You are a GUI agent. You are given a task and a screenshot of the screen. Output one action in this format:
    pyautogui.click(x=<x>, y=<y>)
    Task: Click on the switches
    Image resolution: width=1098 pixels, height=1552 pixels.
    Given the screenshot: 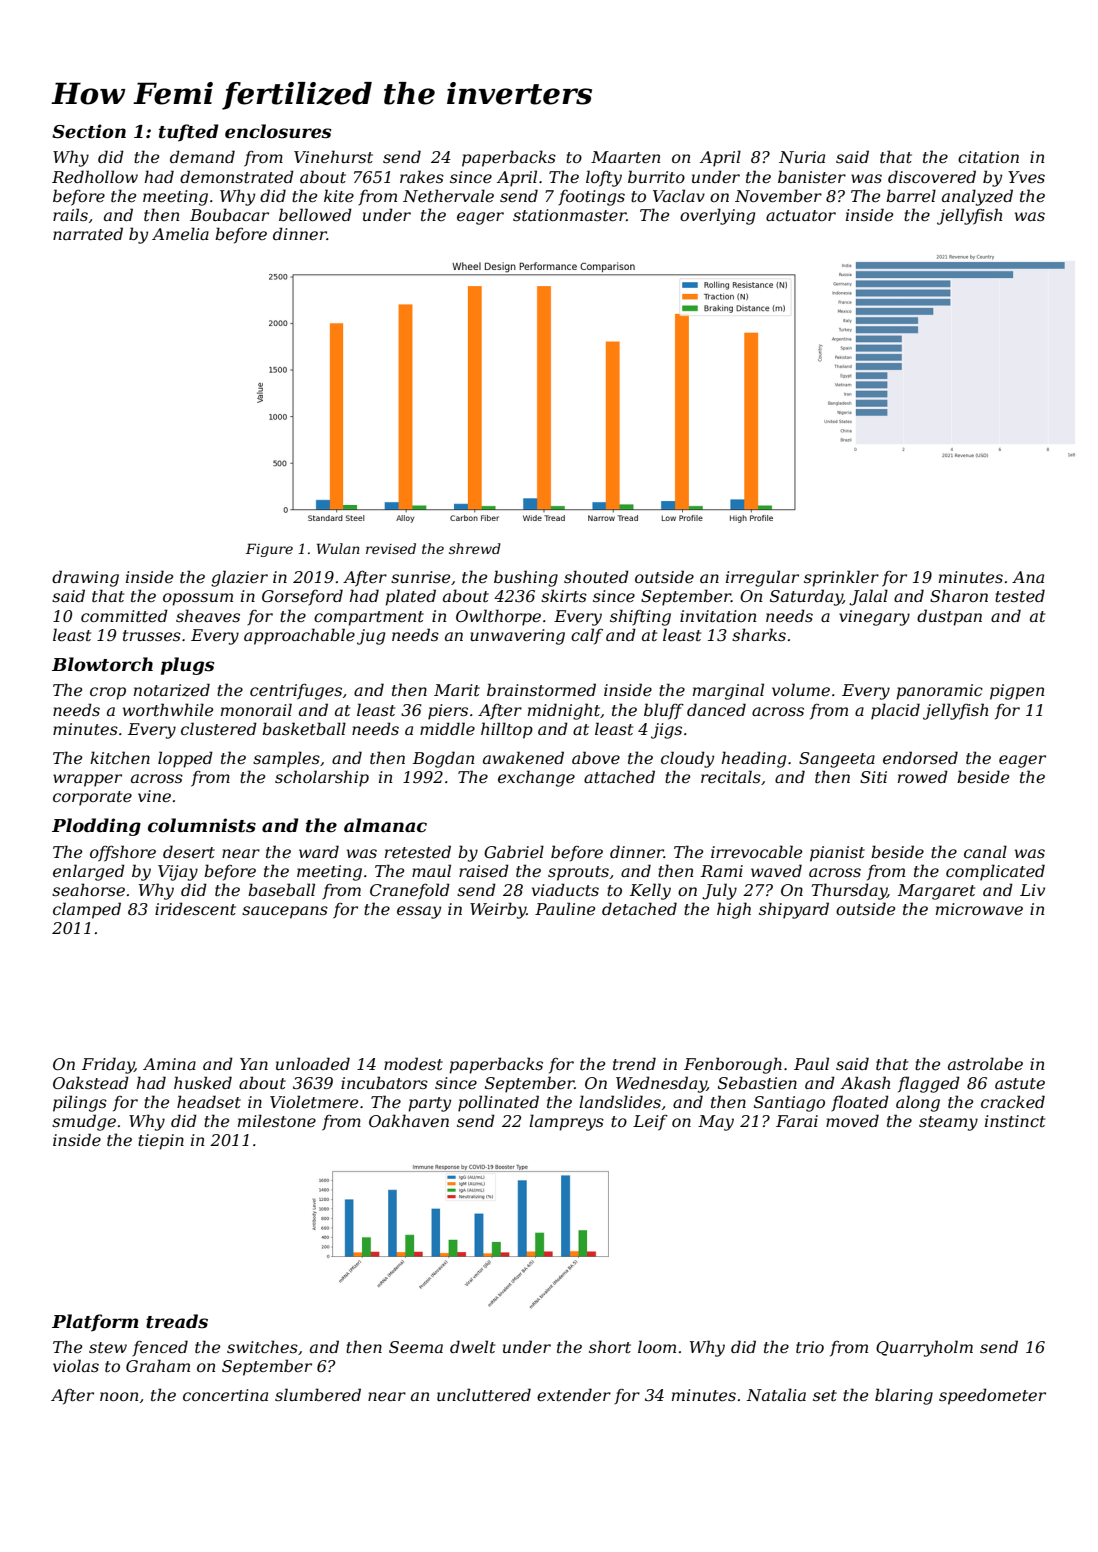 What is the action you would take?
    pyautogui.click(x=262, y=1346)
